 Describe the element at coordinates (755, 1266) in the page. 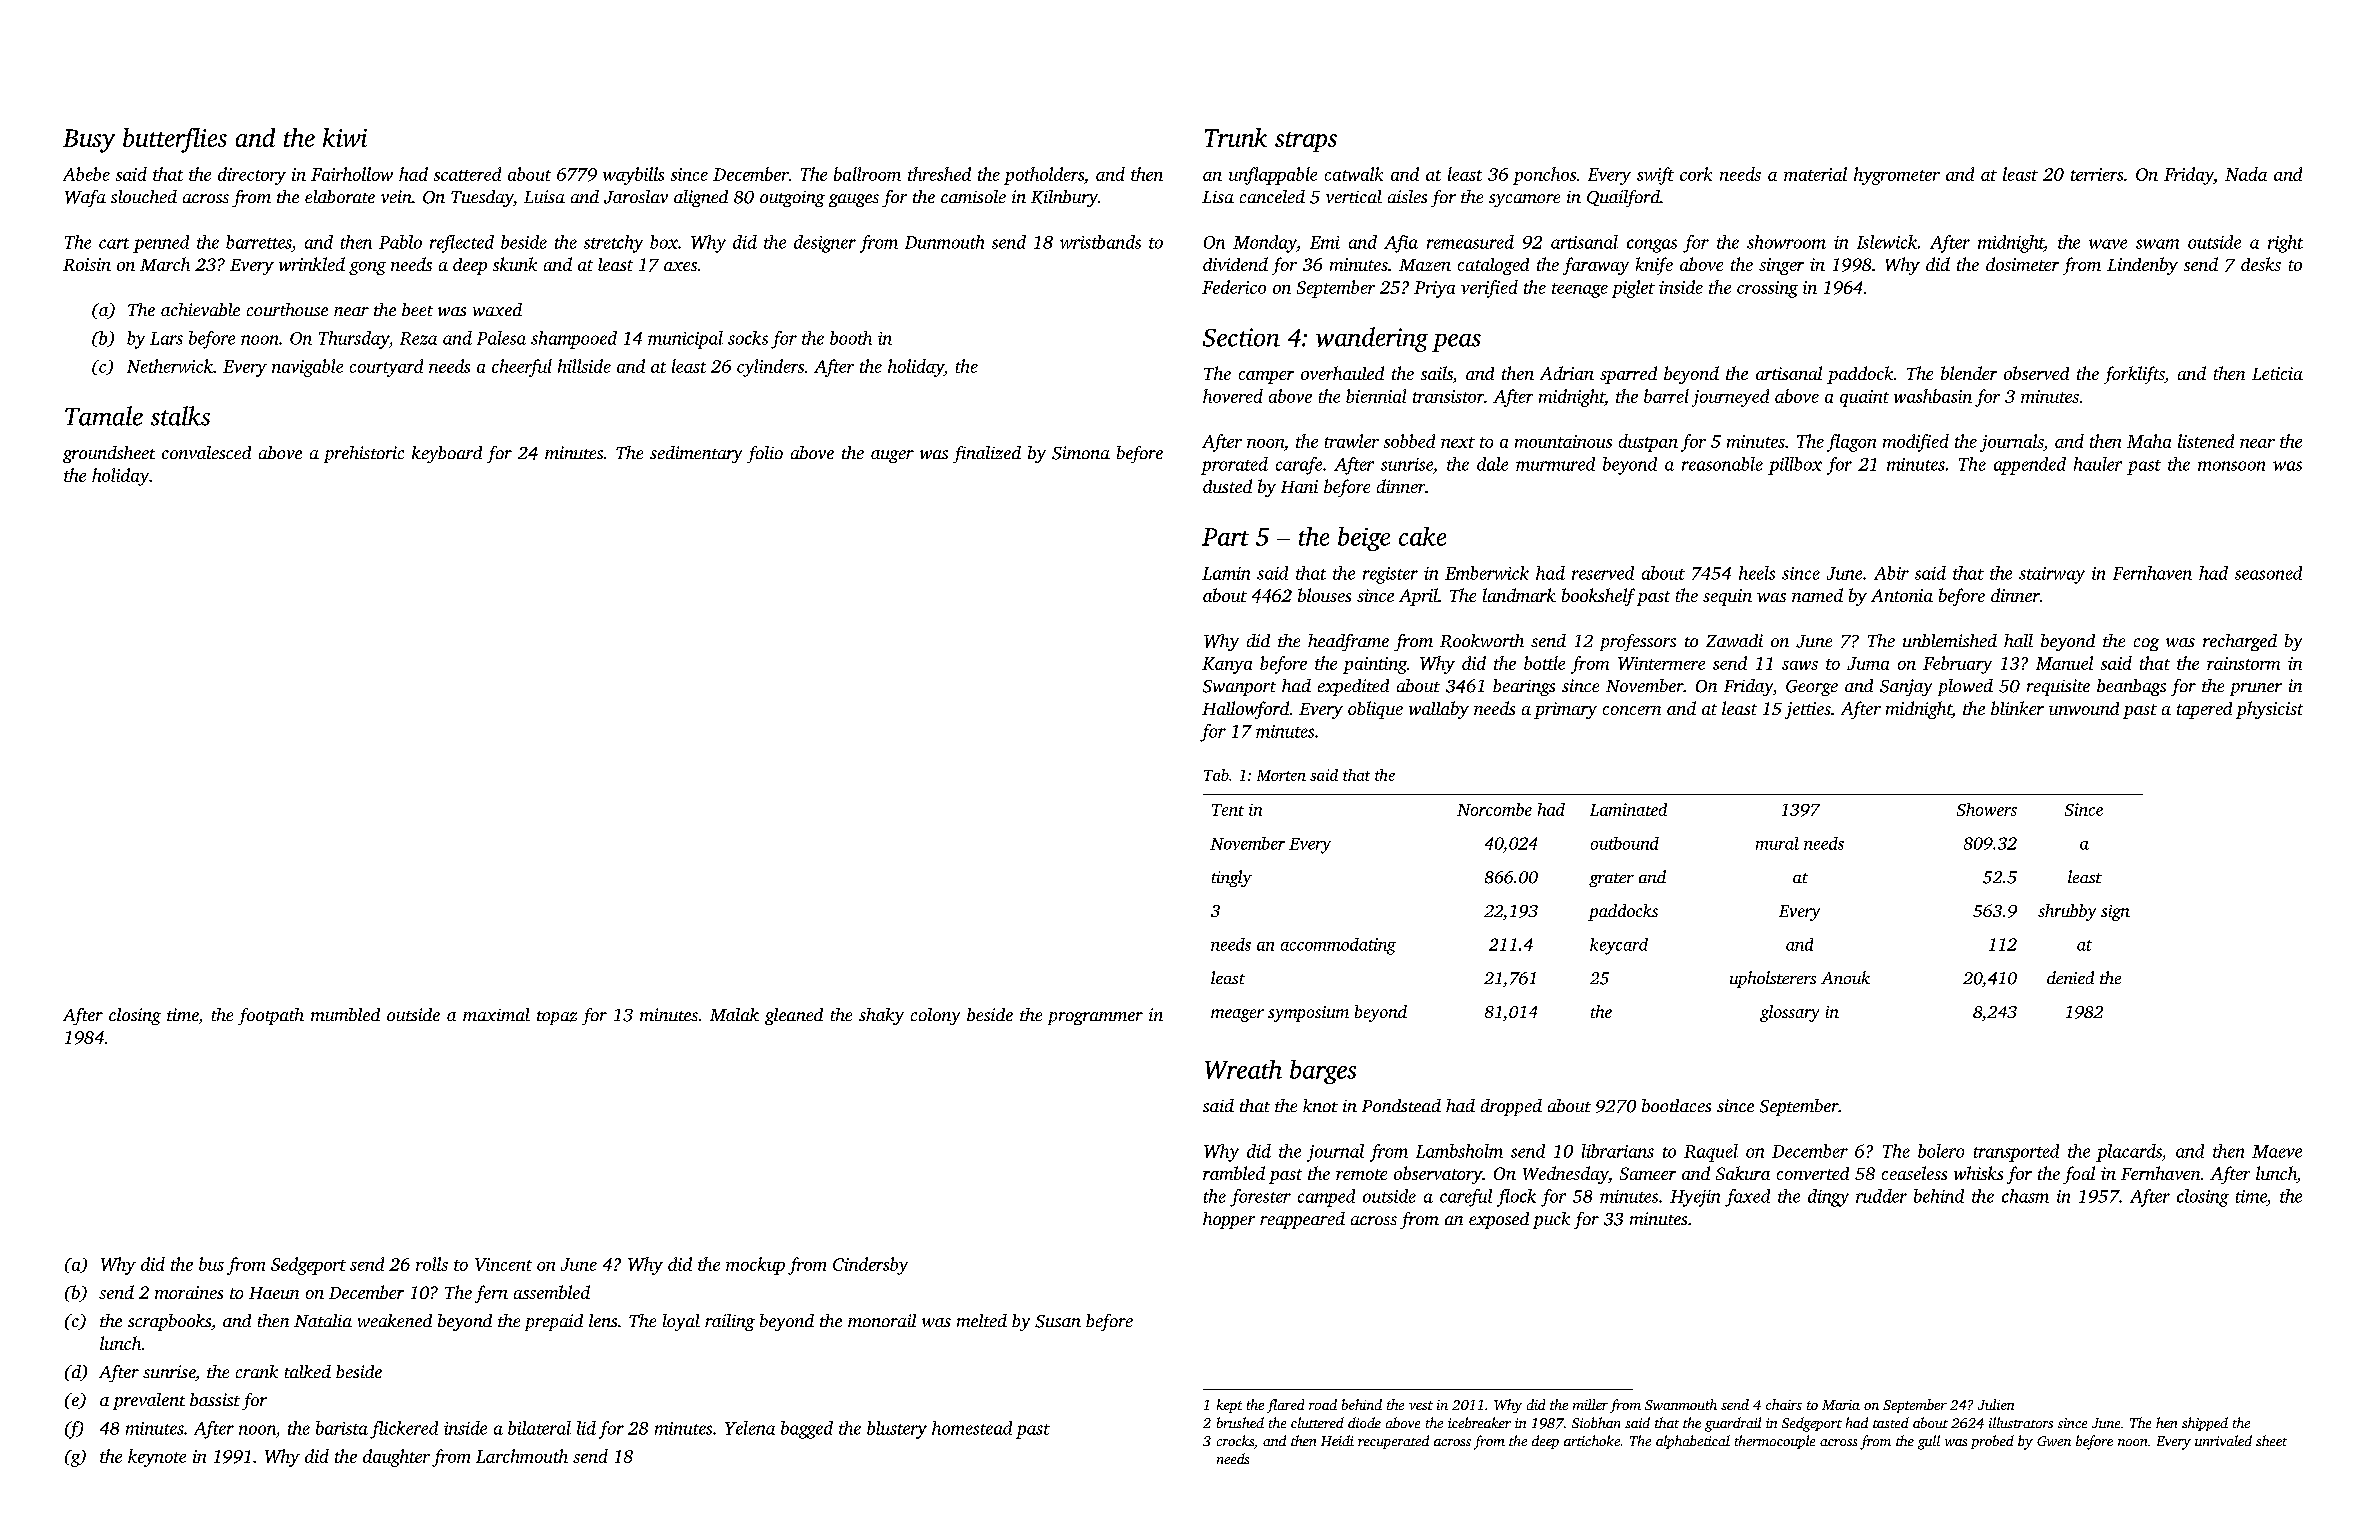

I see `mockup` at that location.
